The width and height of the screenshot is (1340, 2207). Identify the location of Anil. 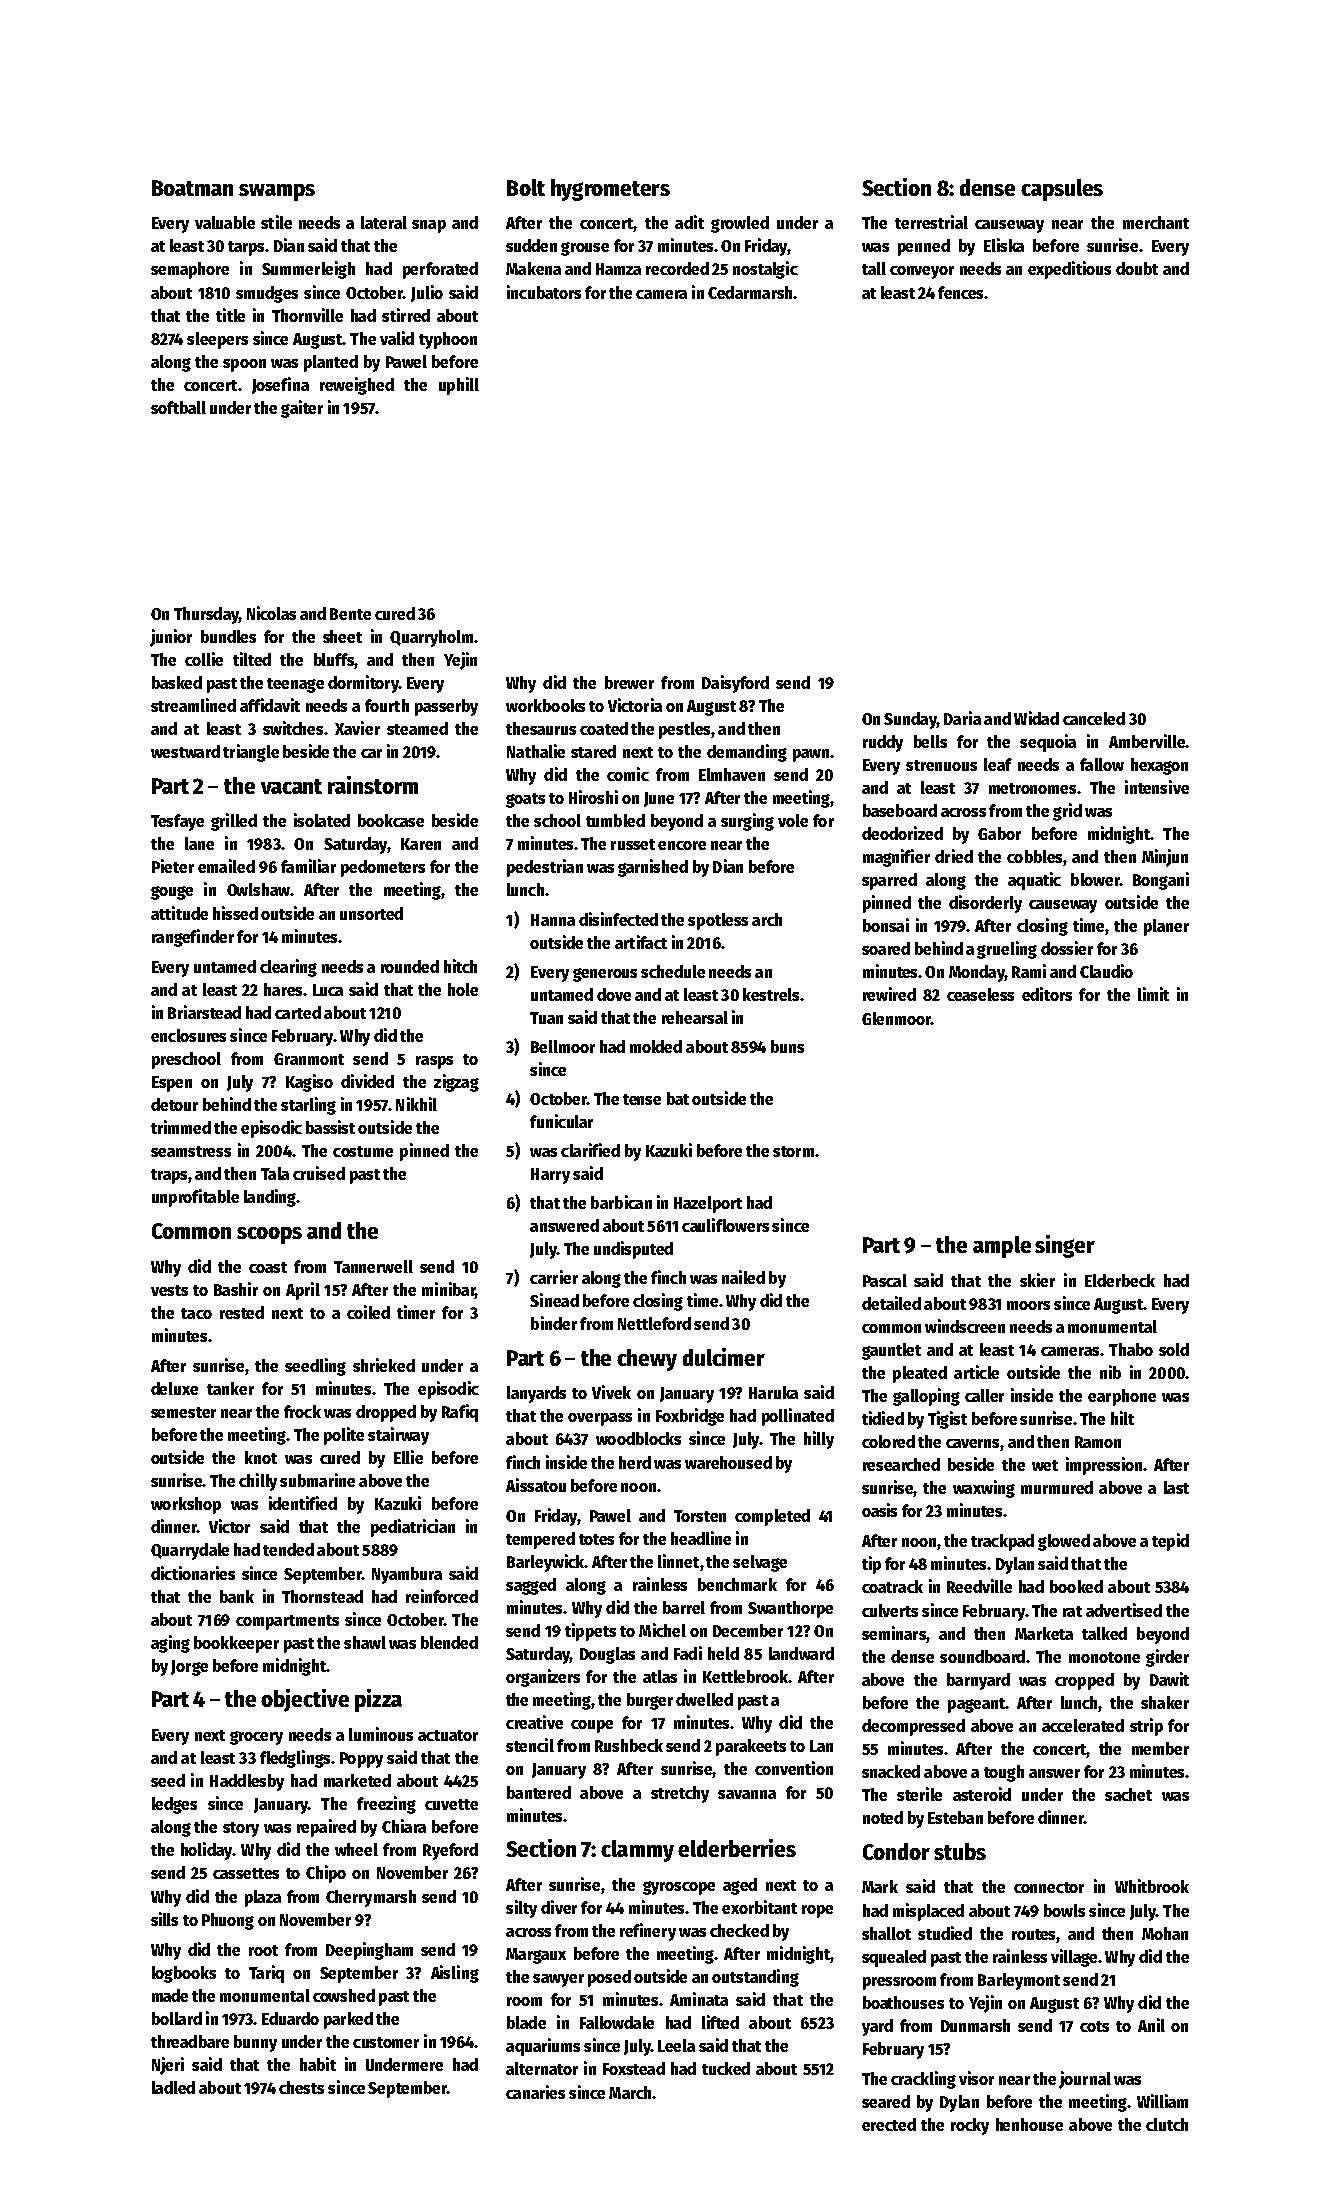
(1151, 2025).
